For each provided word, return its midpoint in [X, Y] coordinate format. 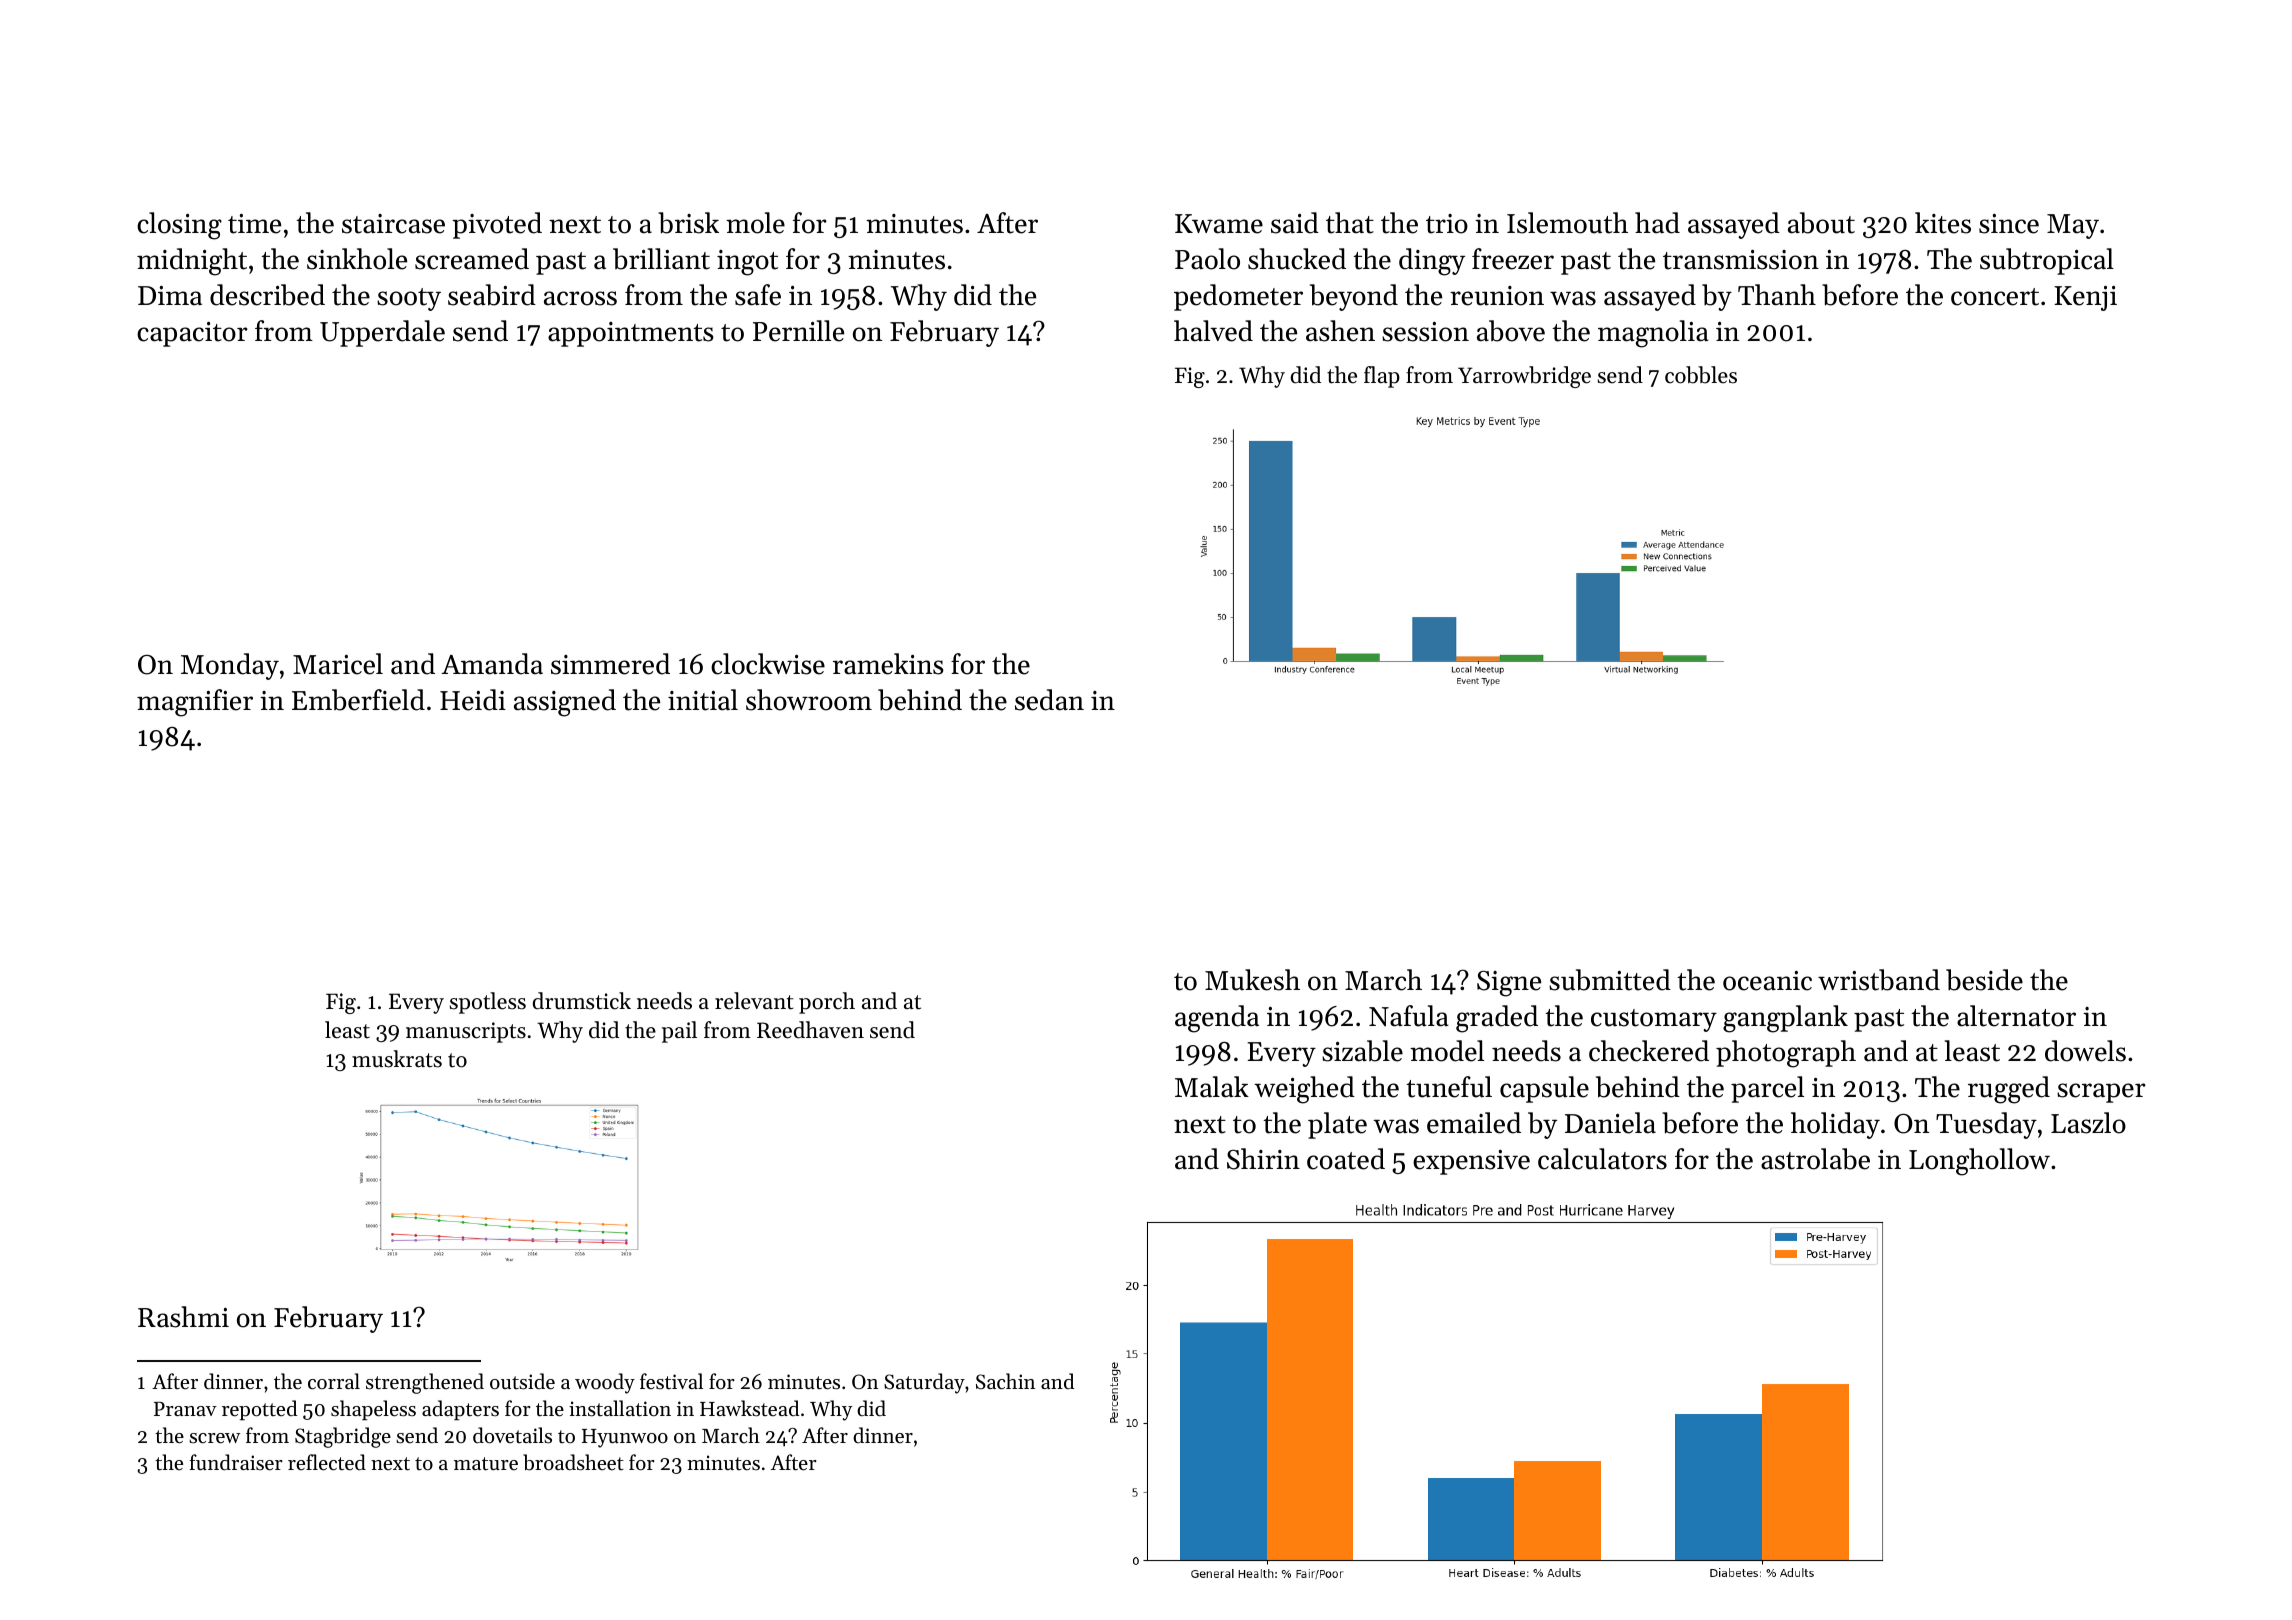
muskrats [397, 1059]
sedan [1049, 700]
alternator [2016, 1016]
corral [334, 1381]
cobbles [1701, 375]
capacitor [192, 334]
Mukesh [1252, 980]
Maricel [338, 664]
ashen [1340, 331]
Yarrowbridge [1524, 377]
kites [1943, 223]
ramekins [888, 664]
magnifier [195, 703]
